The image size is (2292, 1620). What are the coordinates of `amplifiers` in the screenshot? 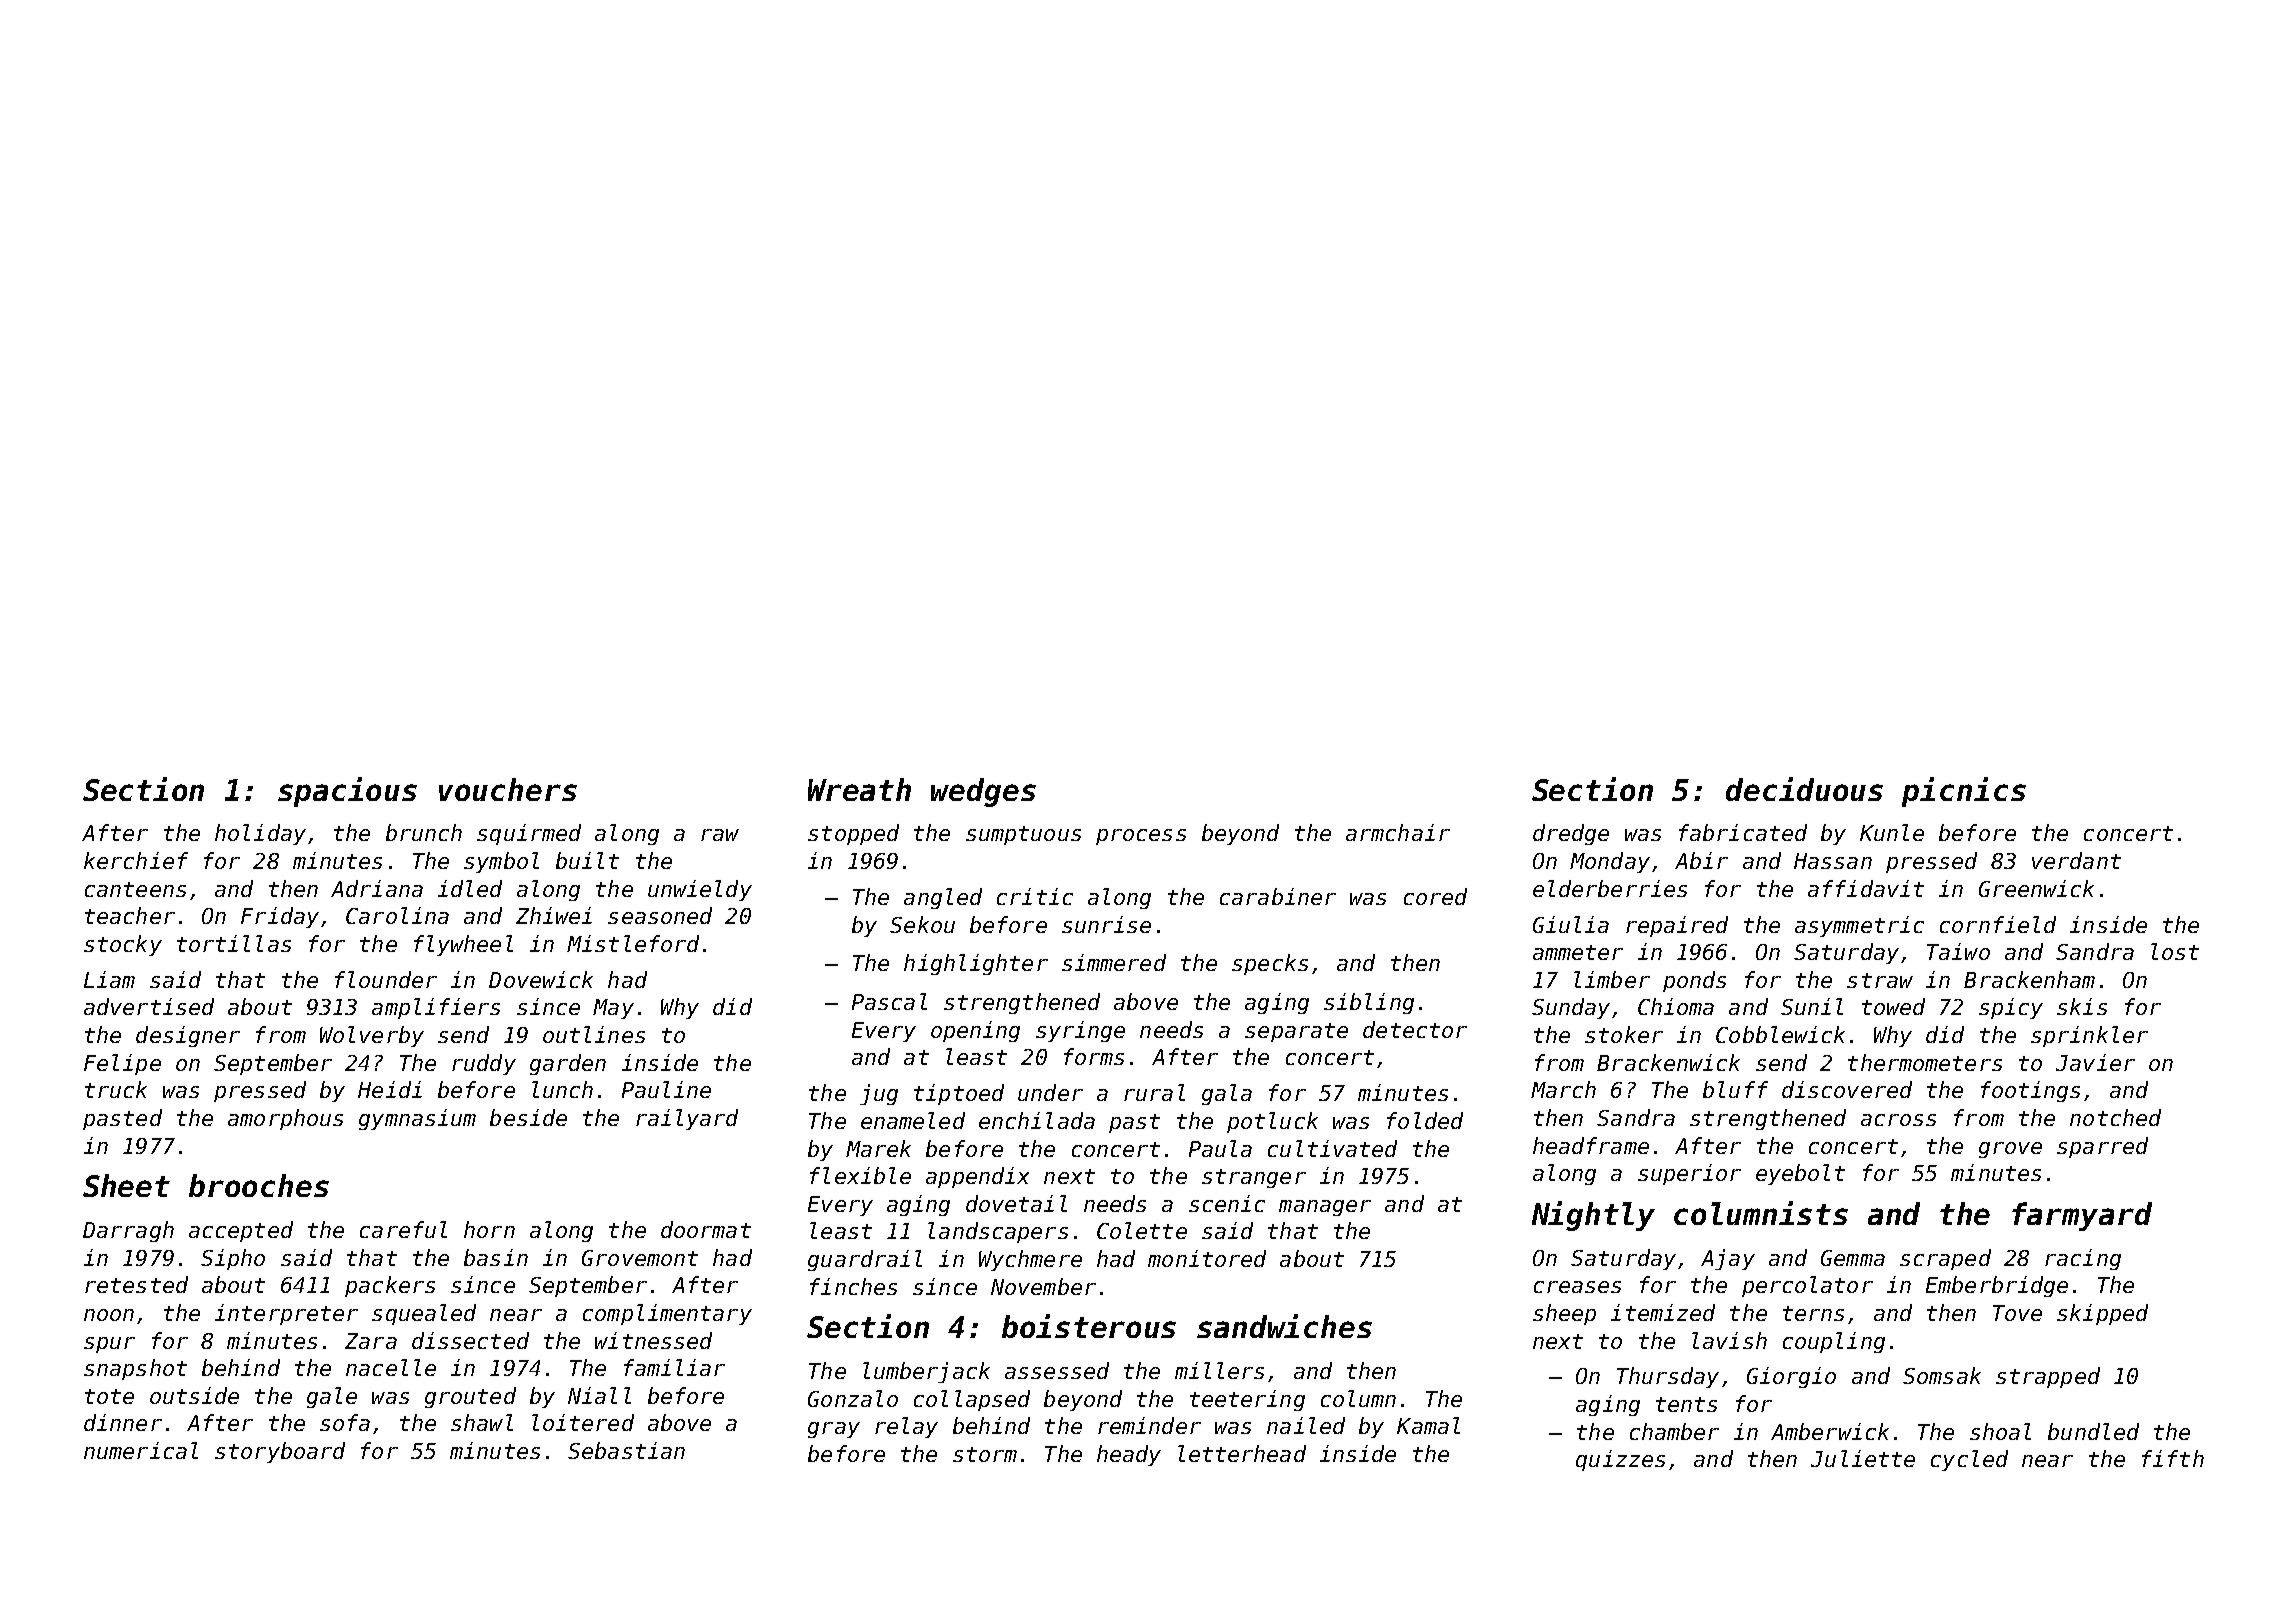 It's located at (436, 1008).
